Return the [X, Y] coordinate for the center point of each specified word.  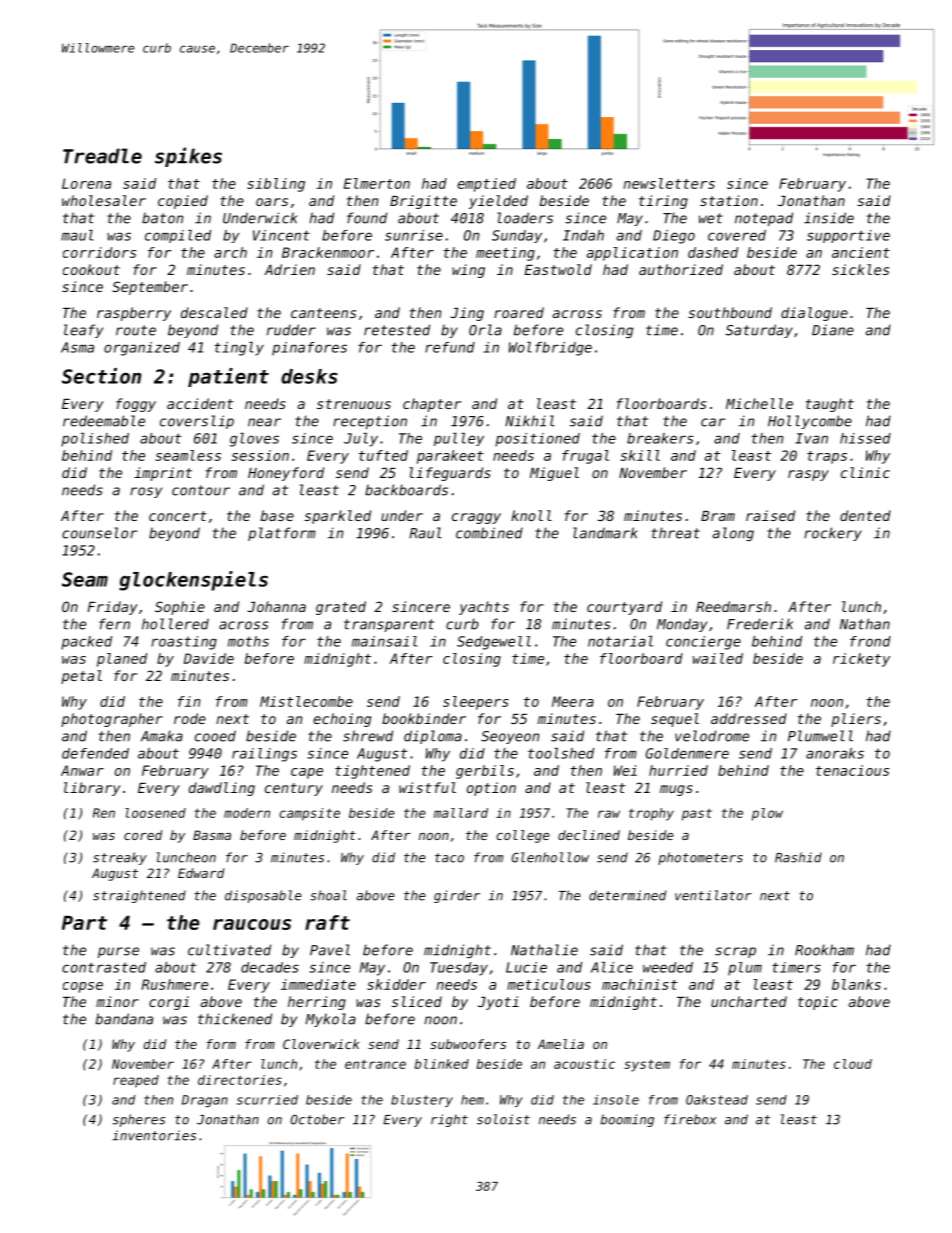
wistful [427, 787]
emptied [486, 185]
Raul [425, 533]
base [277, 515]
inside [829, 218]
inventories [154, 1135]
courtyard [624, 608]
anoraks [835, 753]
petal [81, 677]
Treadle [102, 156]
